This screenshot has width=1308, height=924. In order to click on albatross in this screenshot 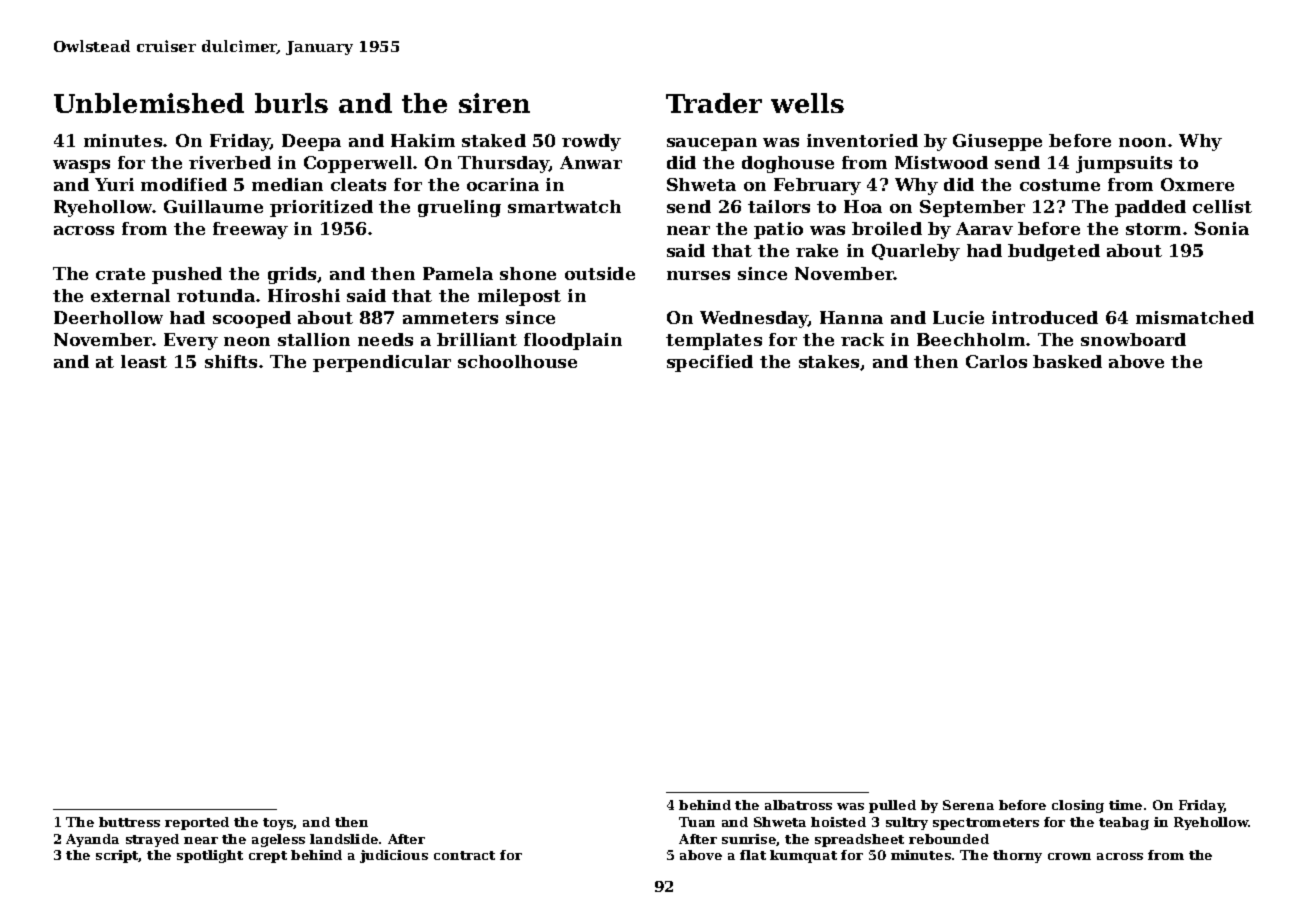, I will do `click(798, 805)`.
